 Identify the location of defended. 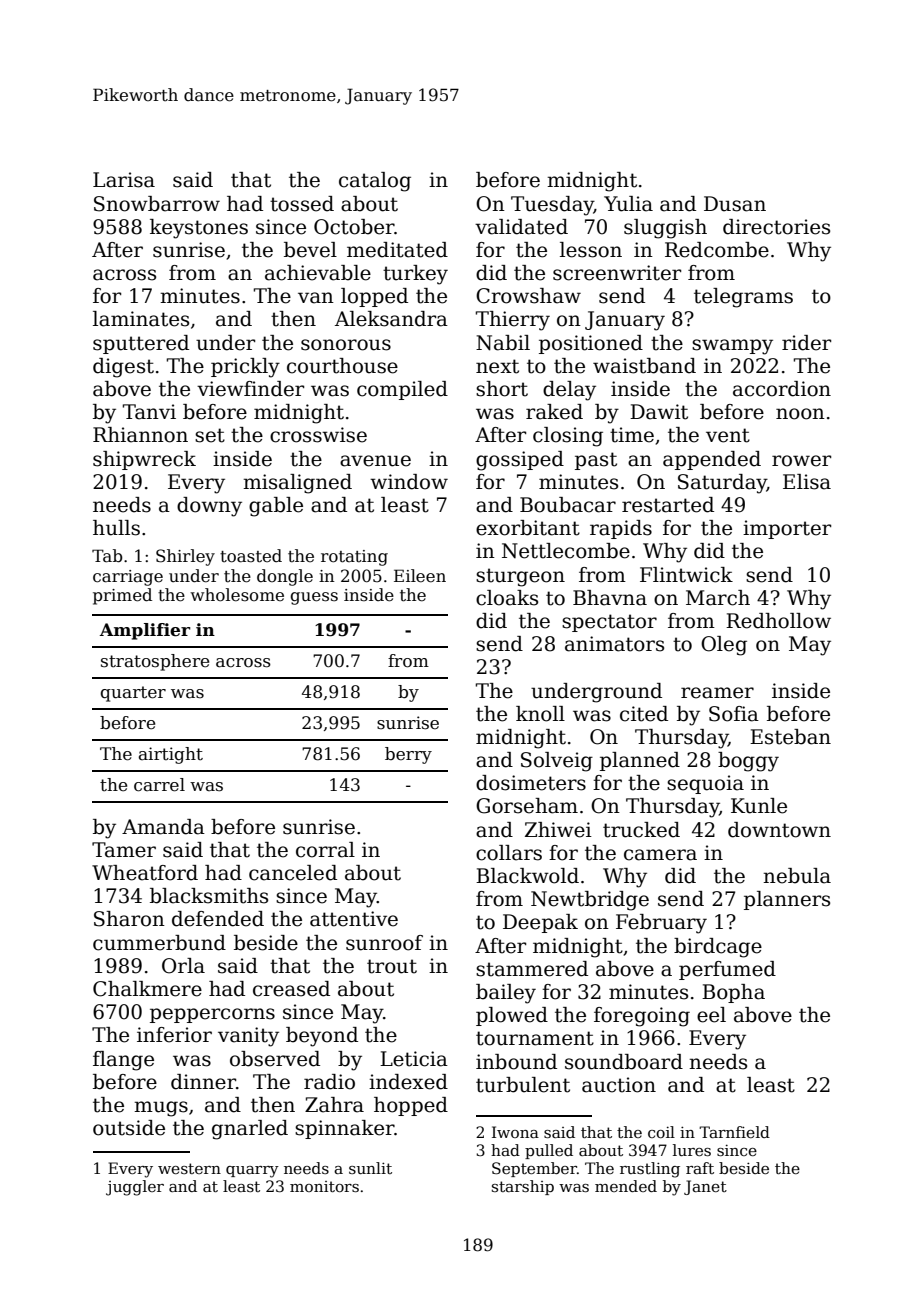
(218, 919).
